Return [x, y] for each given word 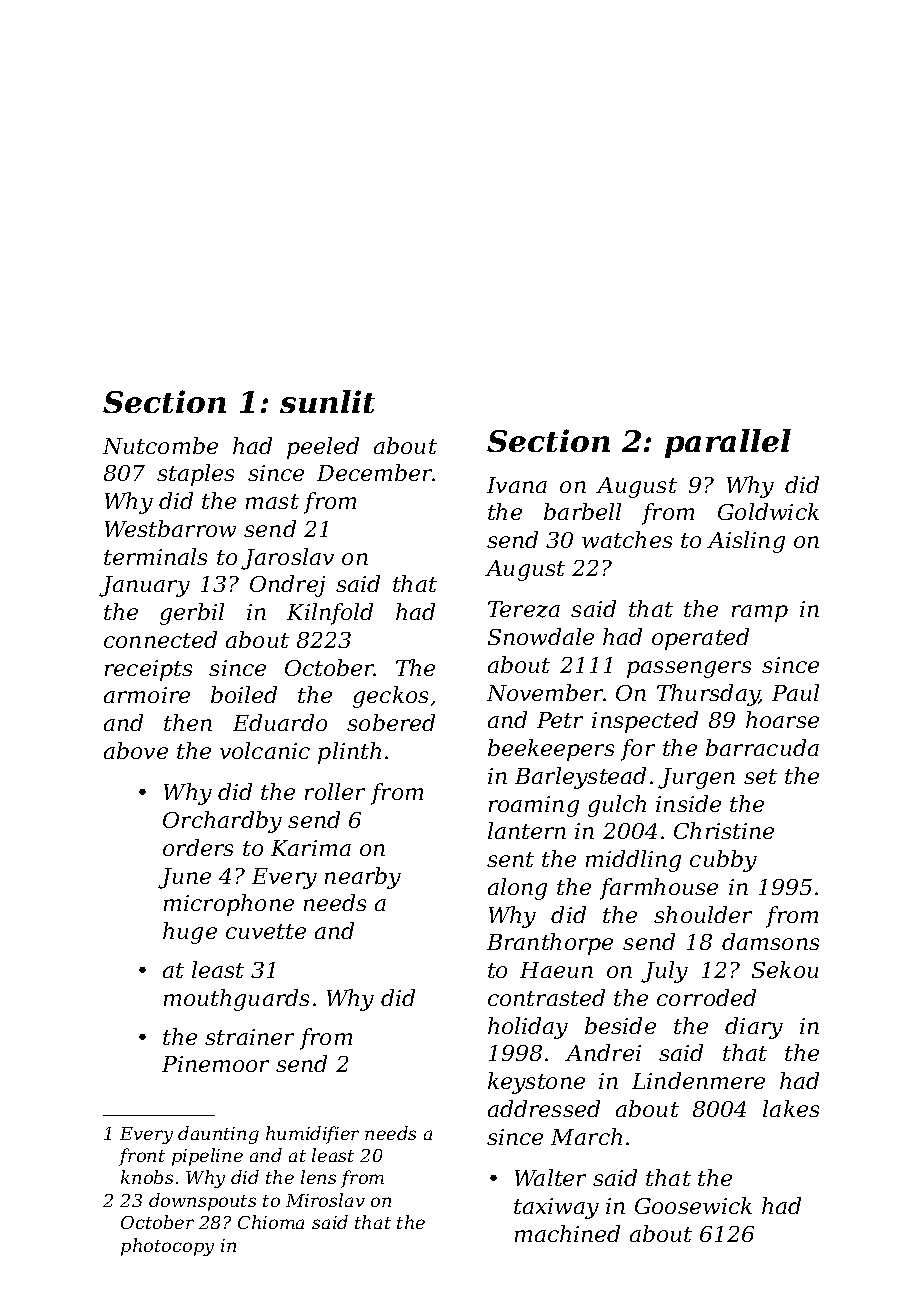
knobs [147, 1177]
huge [190, 933]
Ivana [517, 485]
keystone [536, 1083]
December [375, 472]
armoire [147, 695]
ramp [760, 613]
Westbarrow [170, 528]
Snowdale [541, 636]
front [142, 1157]
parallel [728, 443]
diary [754, 1028]
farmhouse [659, 889]
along [517, 889]
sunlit [327, 401]
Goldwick [768, 511]
